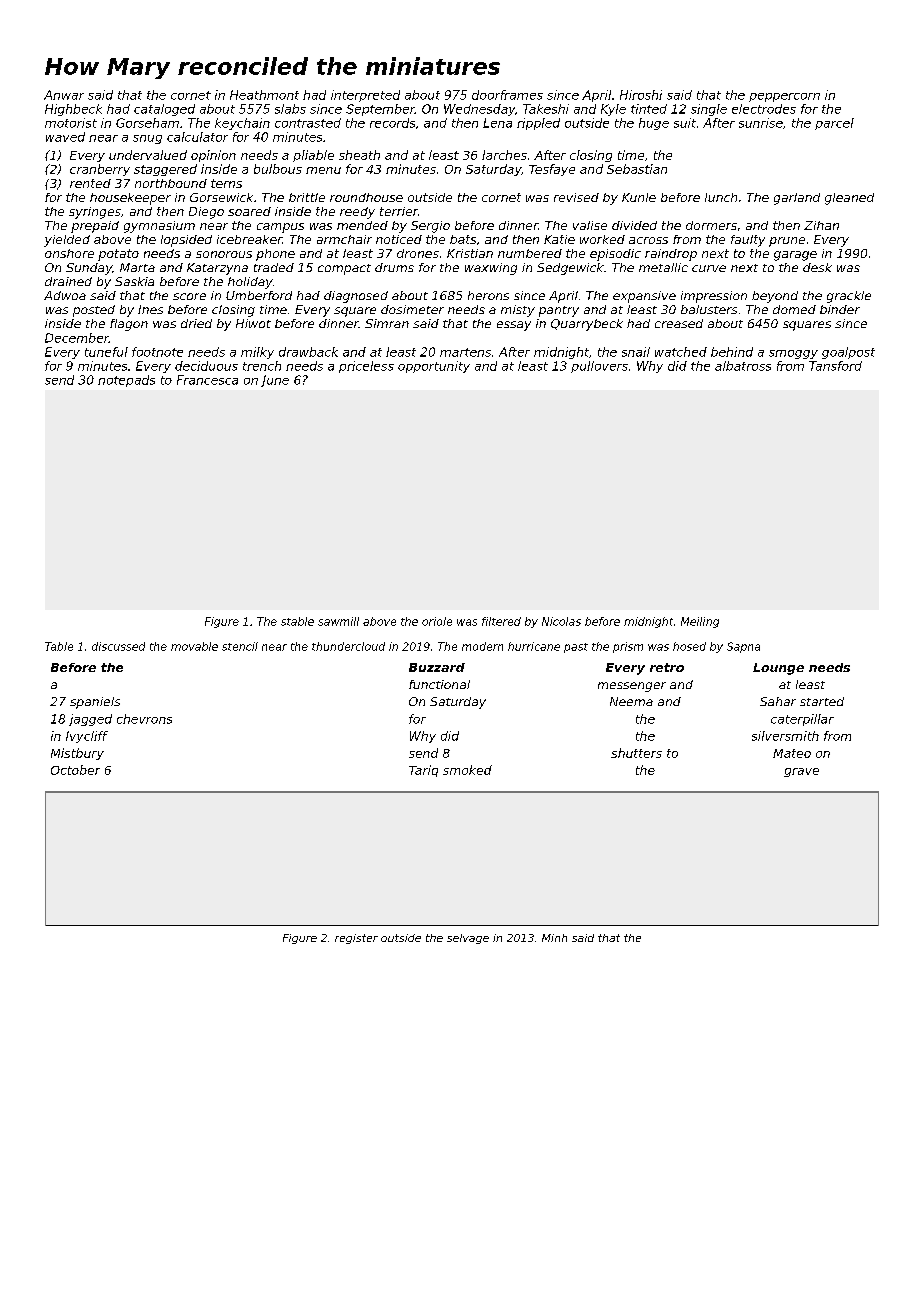  I want to click on thundercloud, so click(348, 646).
